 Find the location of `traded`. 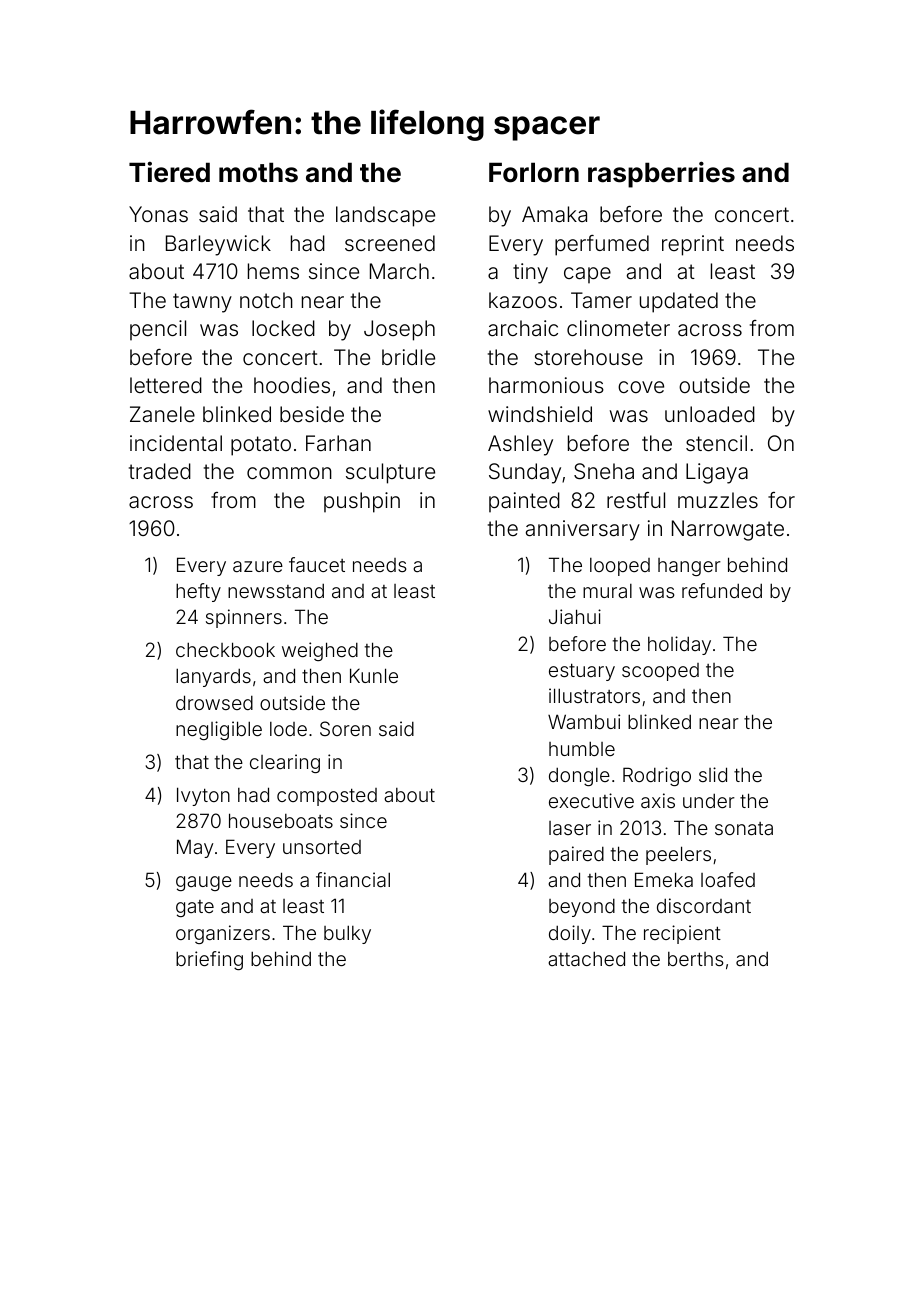

traded is located at coordinates (160, 471).
